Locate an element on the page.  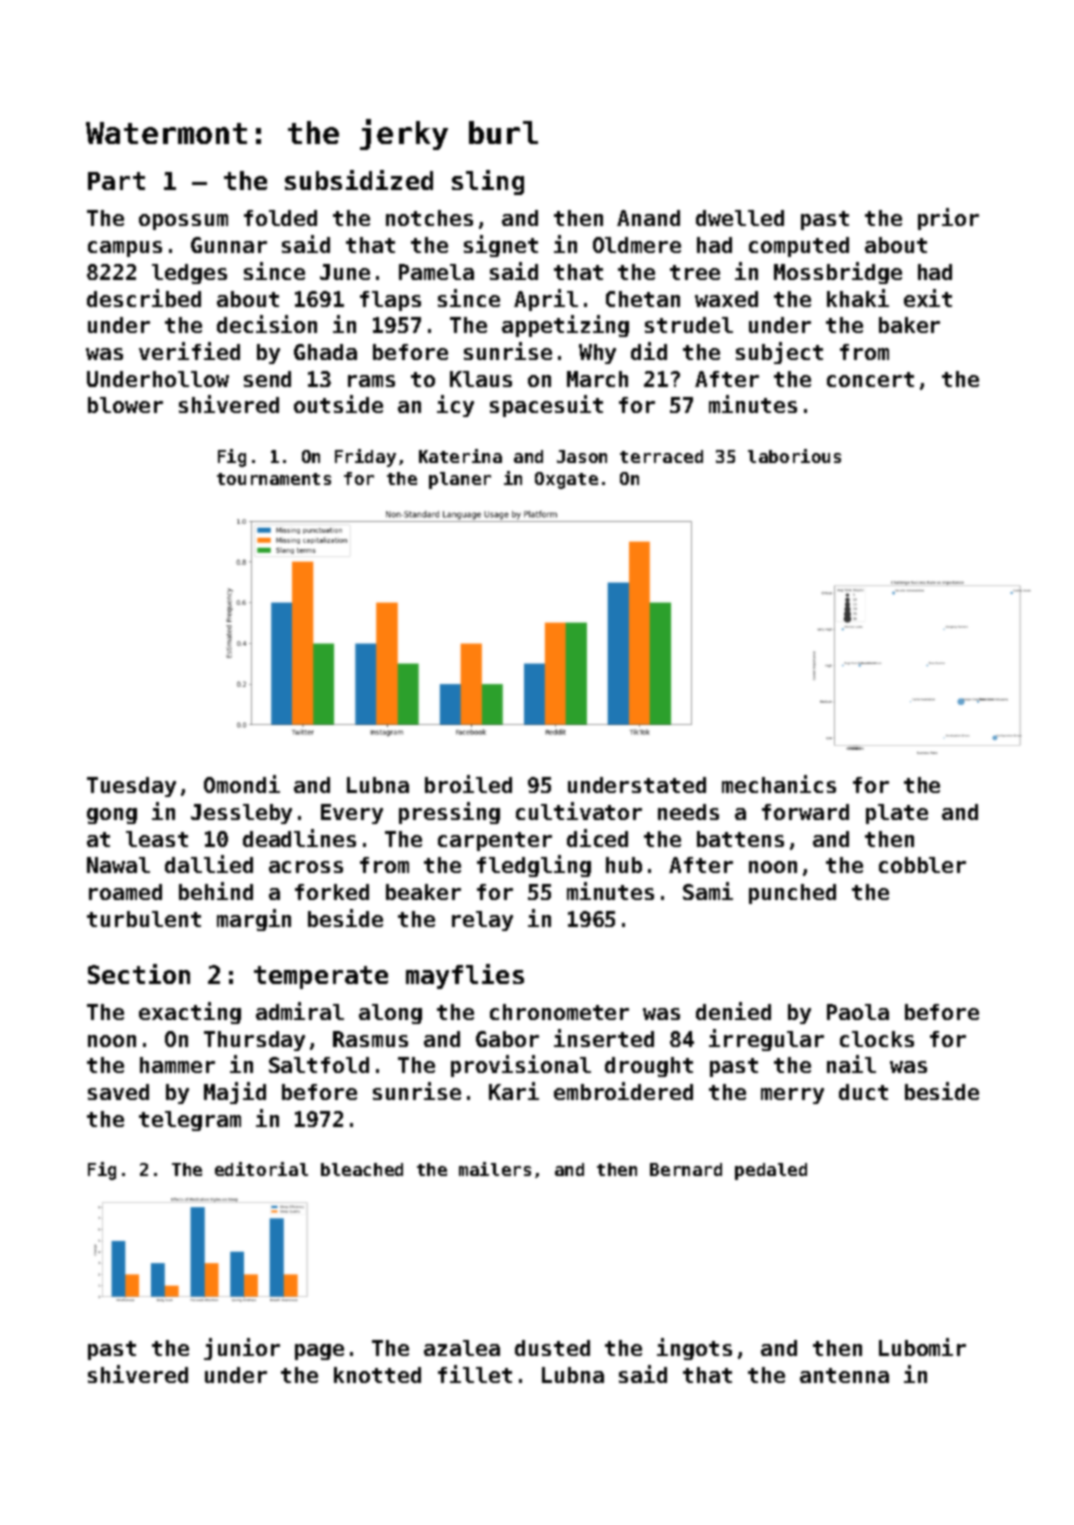
flaps is located at coordinates (390, 301).
